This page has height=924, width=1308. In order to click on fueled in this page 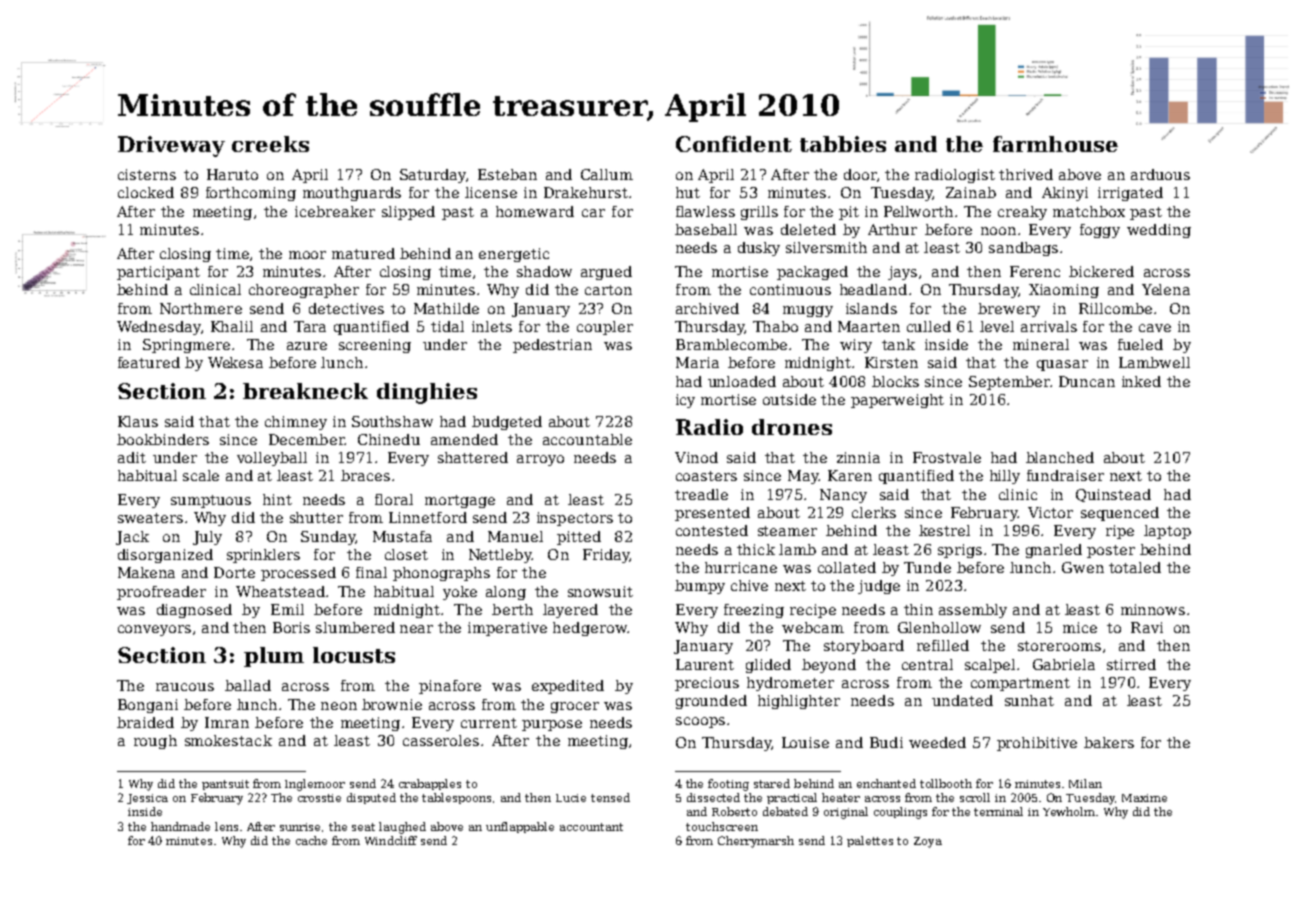, I will do `click(1140, 344)`.
